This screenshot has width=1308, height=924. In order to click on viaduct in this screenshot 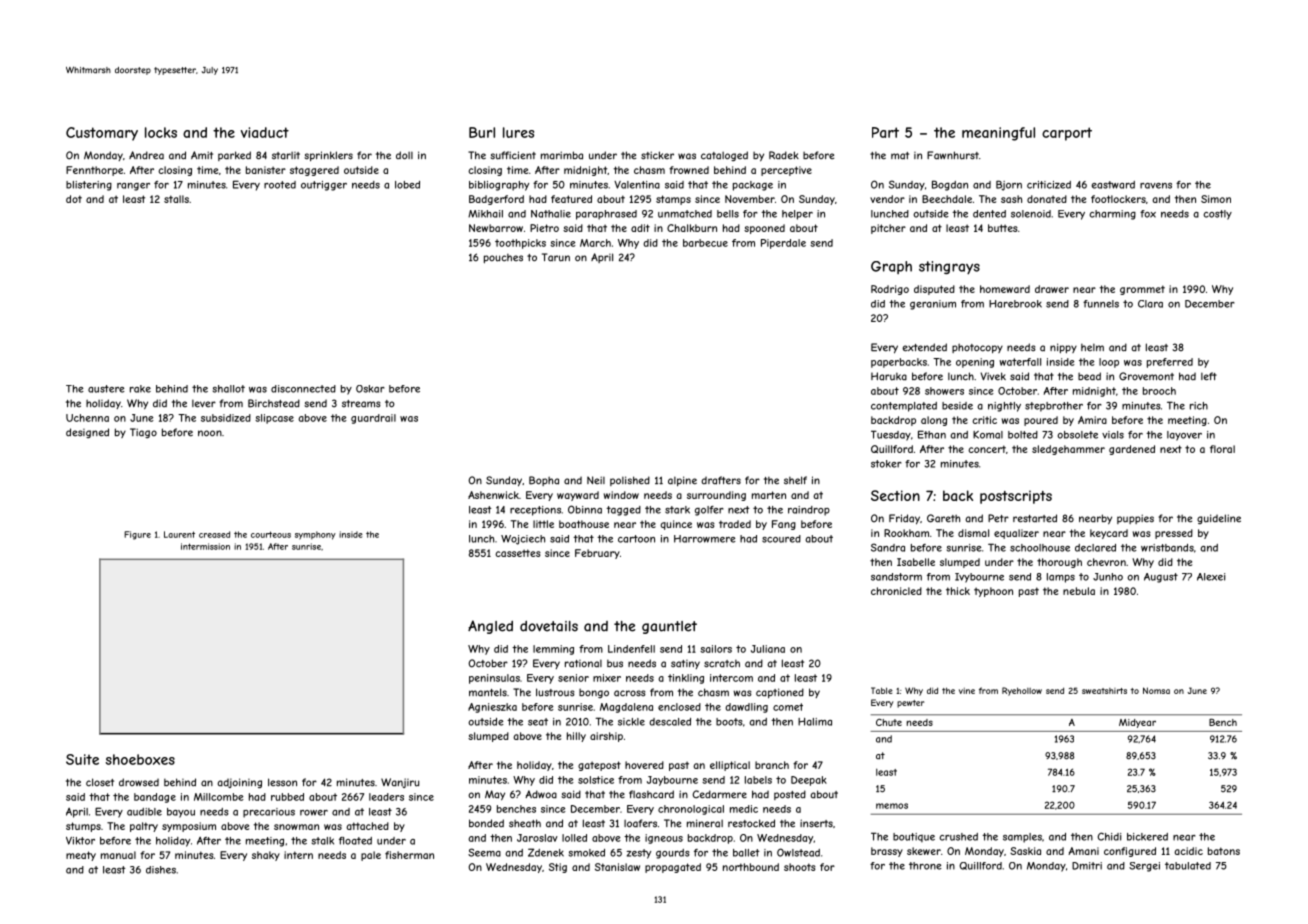, I will do `click(265, 132)`.
